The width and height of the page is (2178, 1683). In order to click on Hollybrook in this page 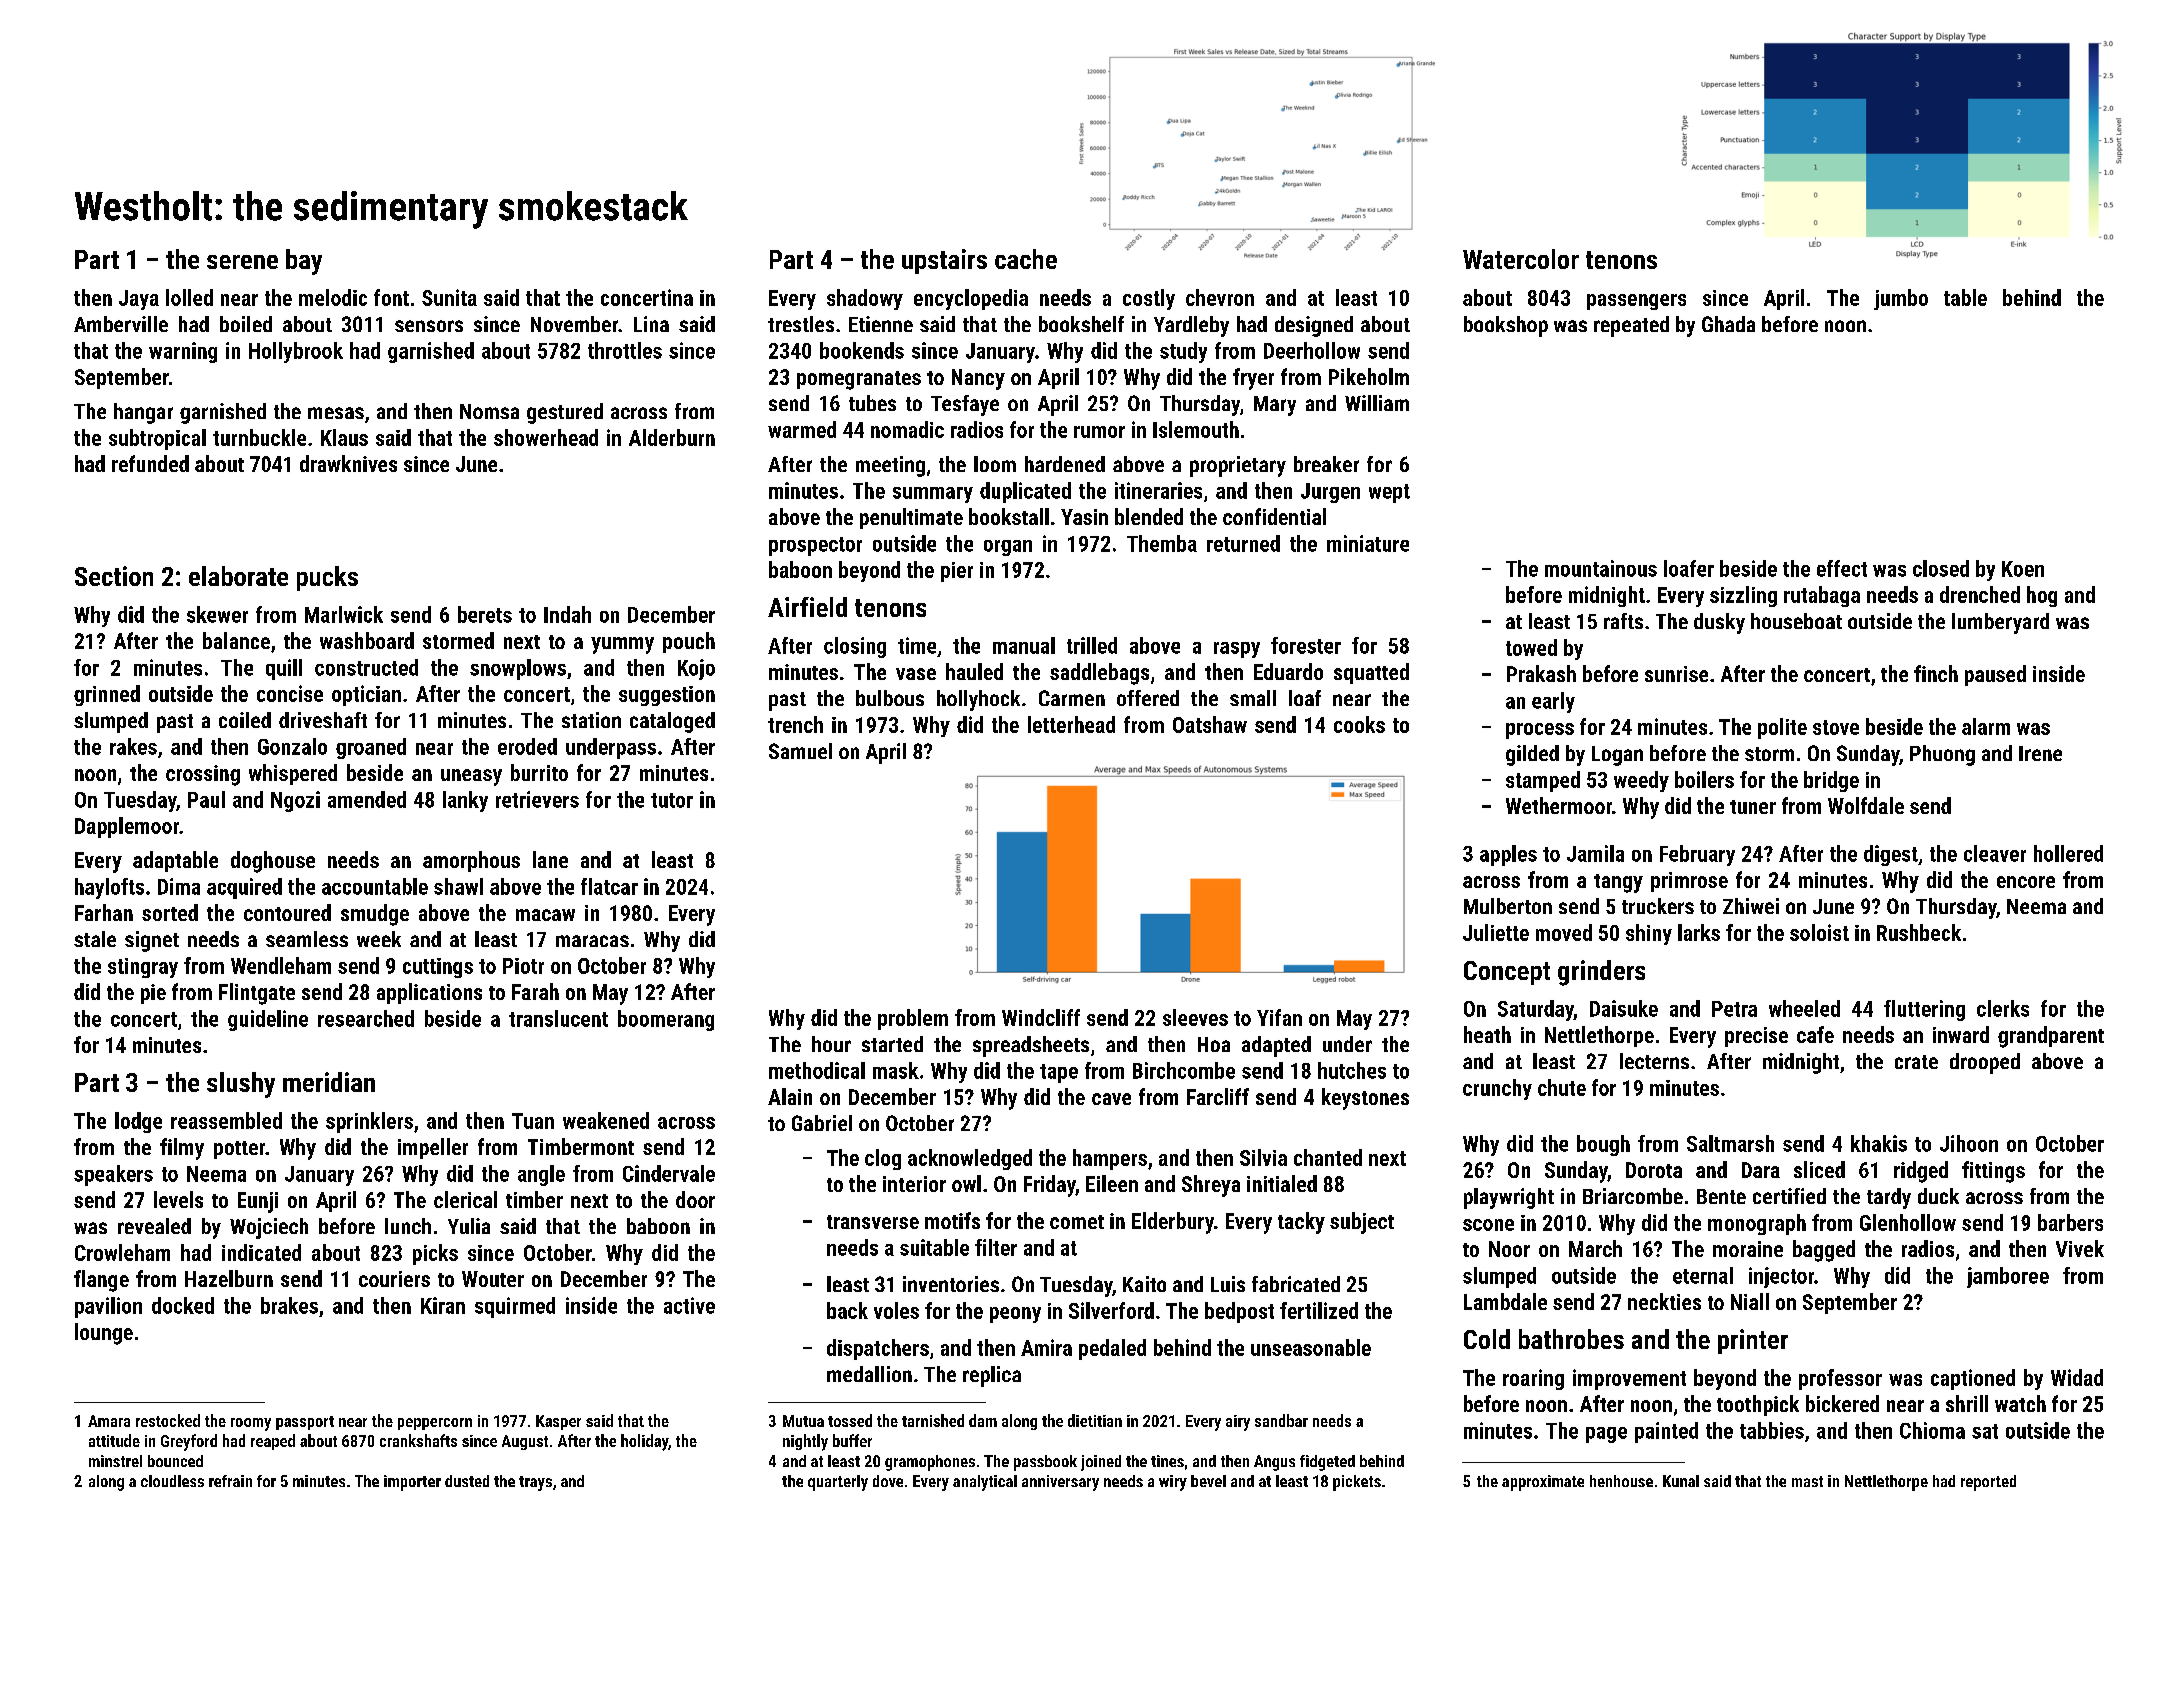, I will do `click(296, 352)`.
